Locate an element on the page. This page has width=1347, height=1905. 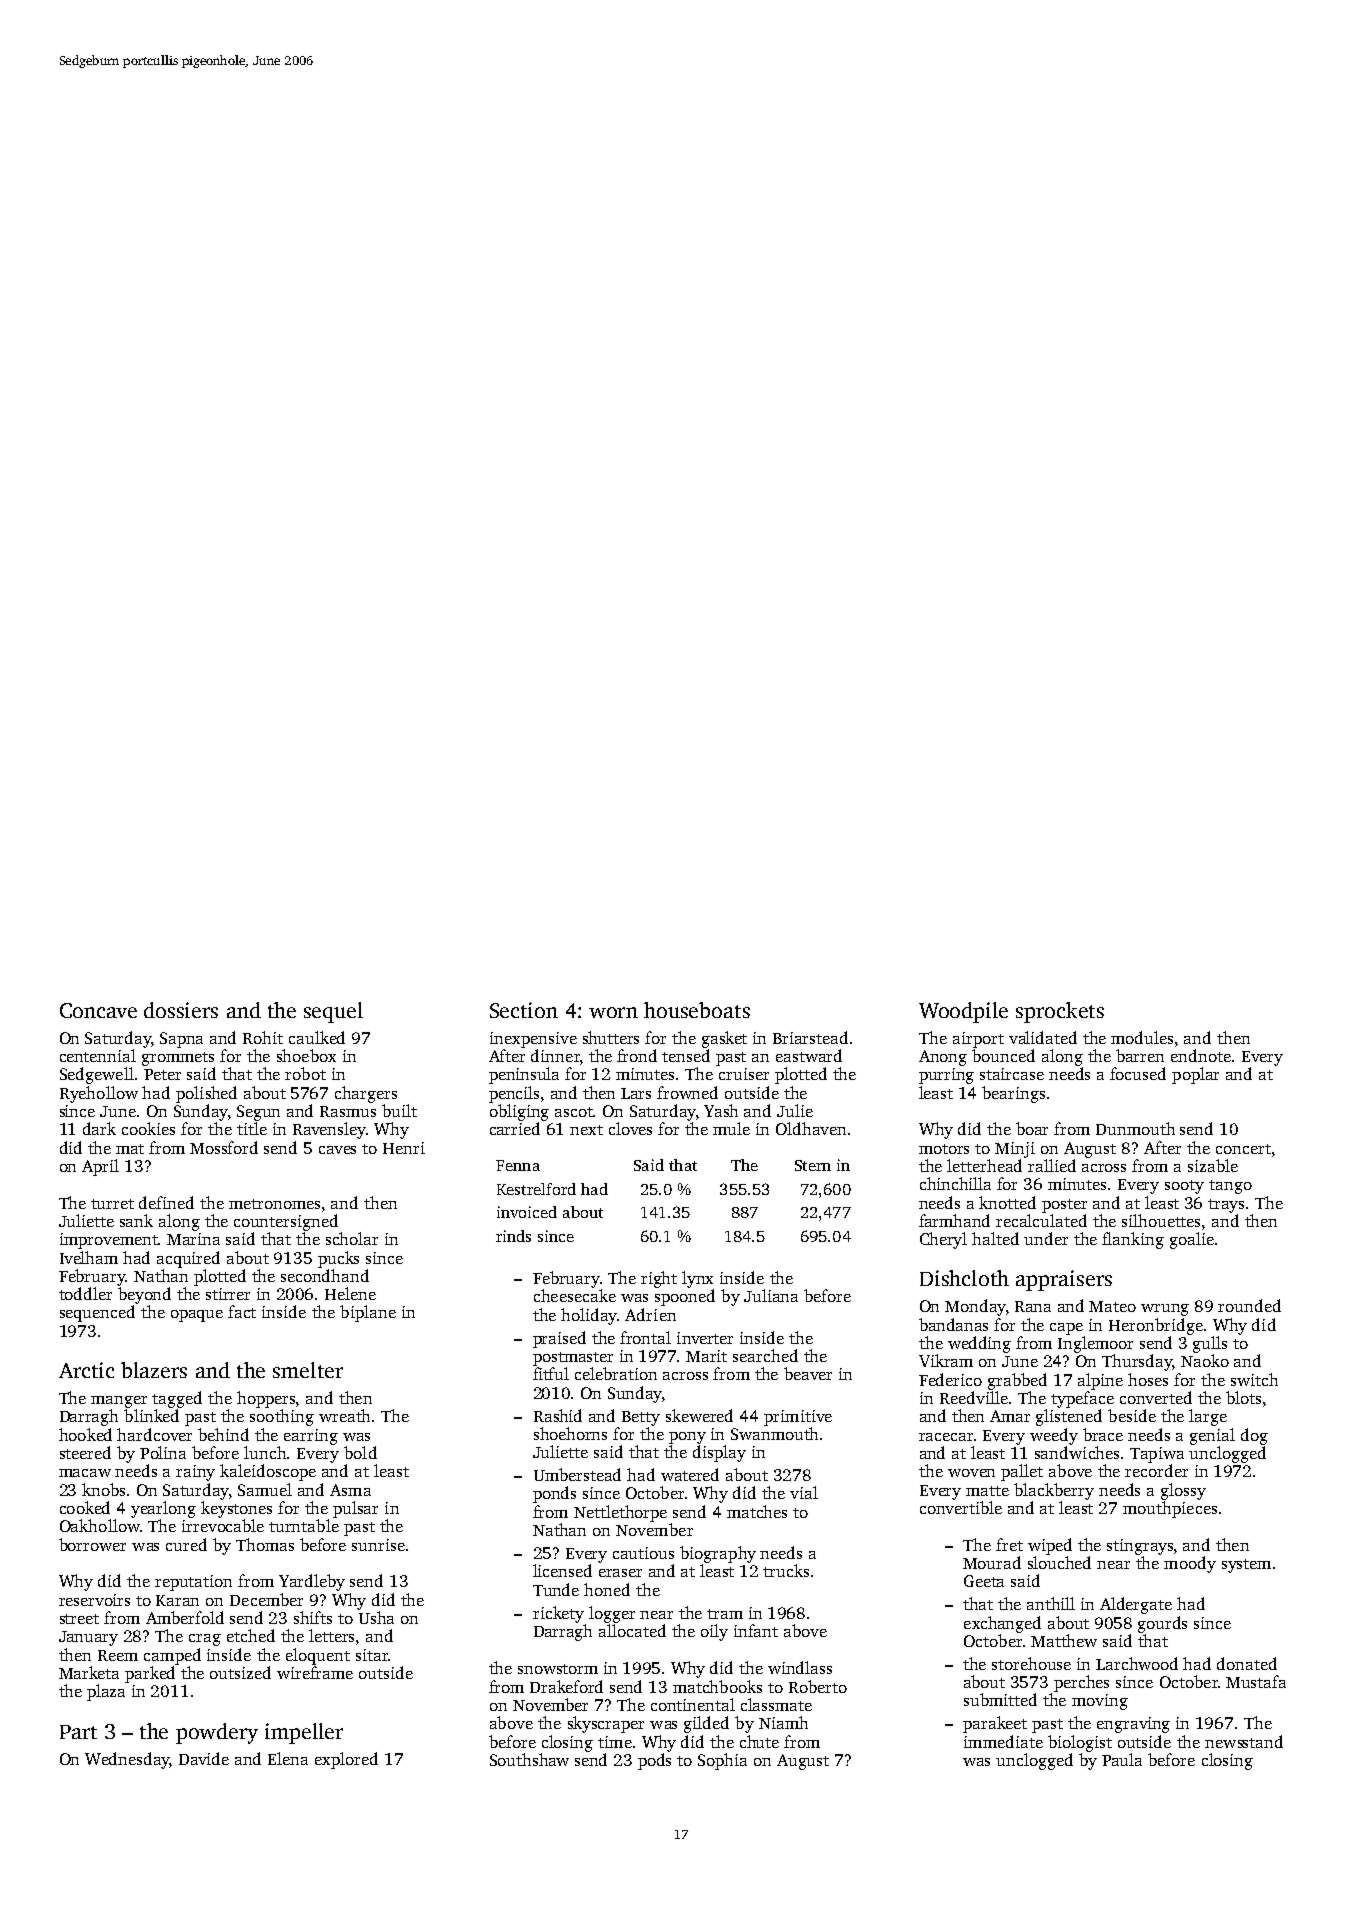
pucks is located at coordinates (338, 1259).
